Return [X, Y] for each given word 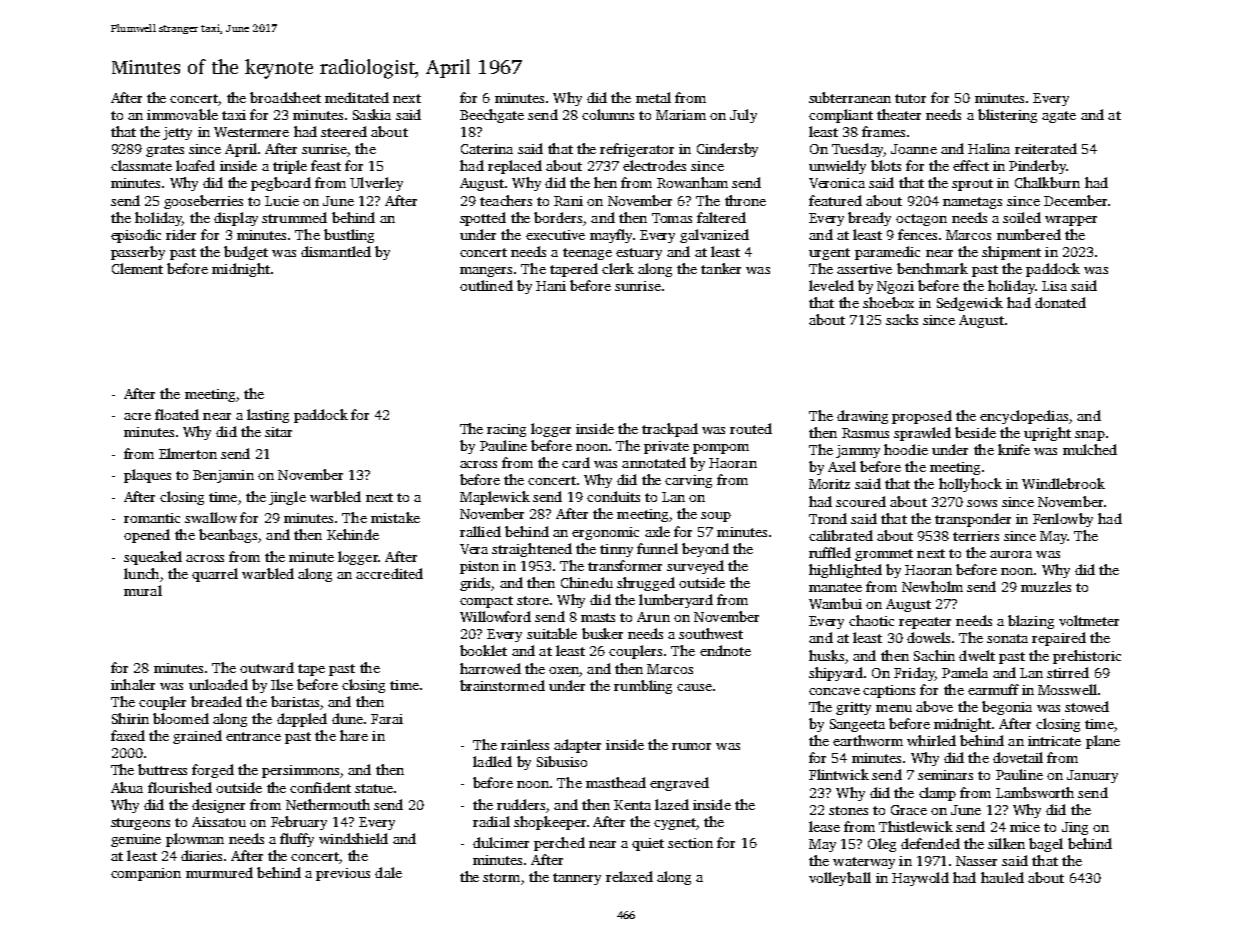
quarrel [215, 575]
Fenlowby [1063, 520]
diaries [201, 855]
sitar [278, 432]
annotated [654, 462]
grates [165, 151]
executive [555, 235]
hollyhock [970, 485]
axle [657, 531]
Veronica [837, 183]
